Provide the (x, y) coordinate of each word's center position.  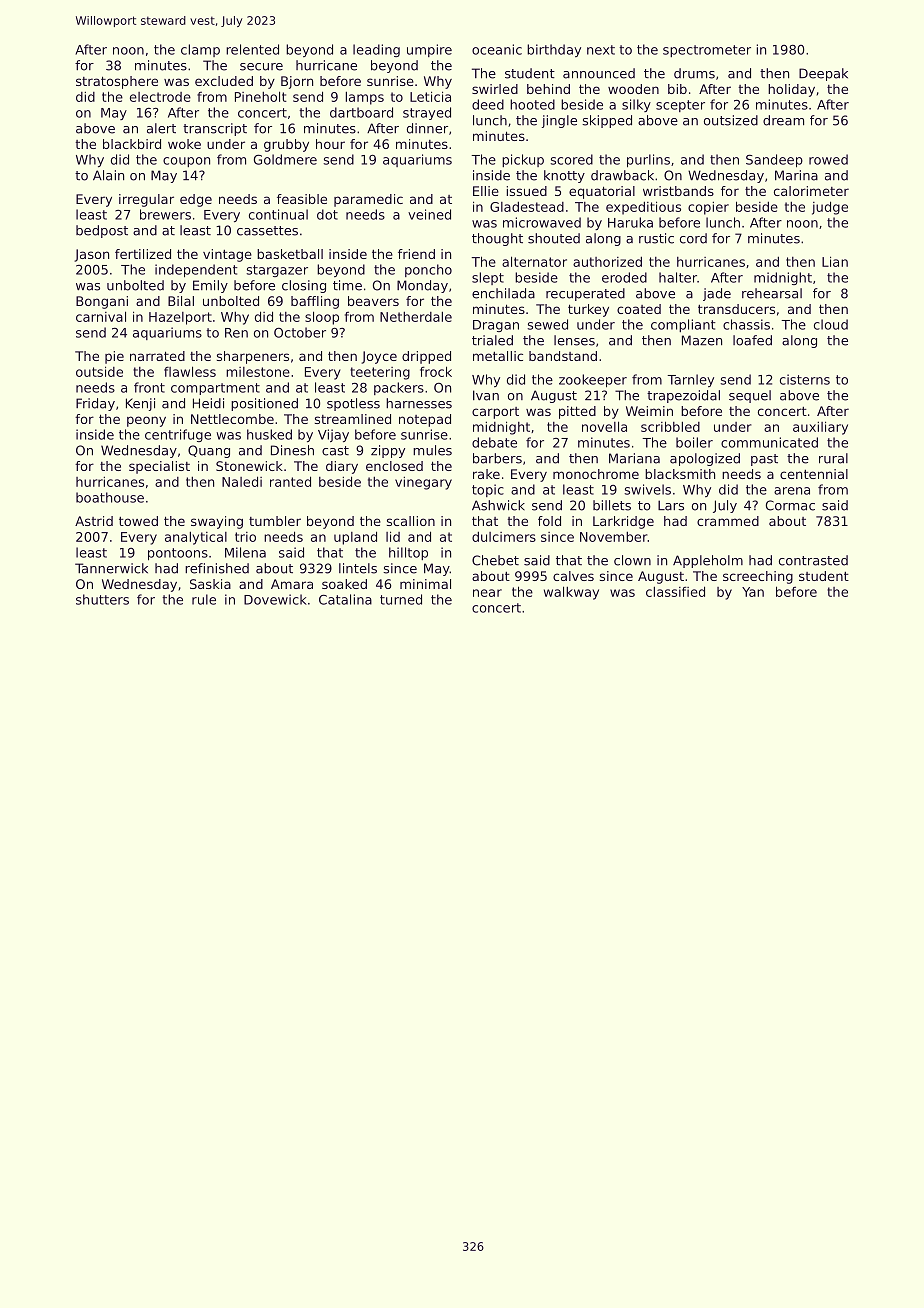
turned (401, 599)
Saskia (210, 584)
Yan (753, 592)
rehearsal (772, 293)
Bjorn (297, 82)
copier (708, 208)
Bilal (181, 301)
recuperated (585, 294)
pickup (523, 160)
